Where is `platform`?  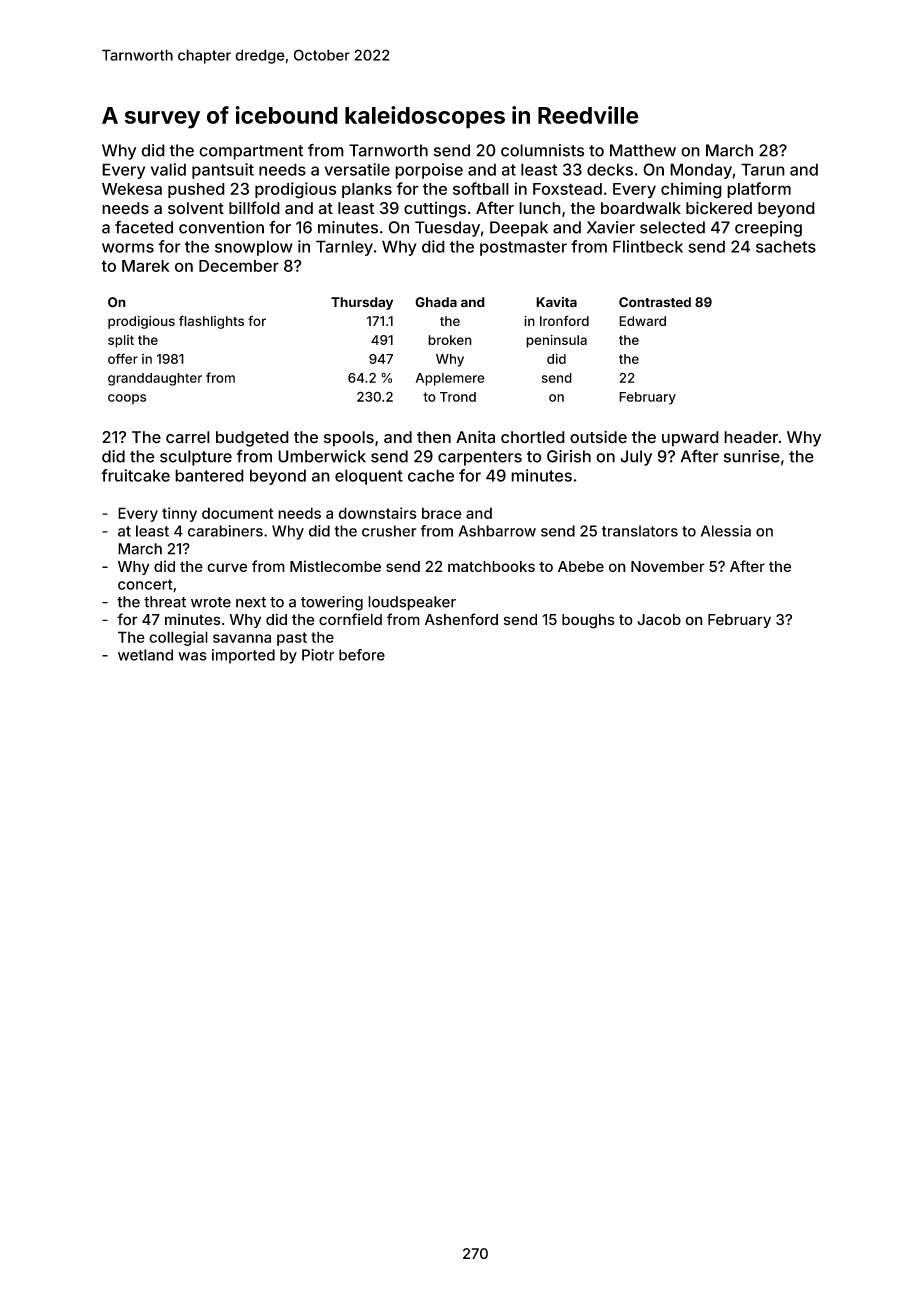 platform is located at coordinates (759, 190).
